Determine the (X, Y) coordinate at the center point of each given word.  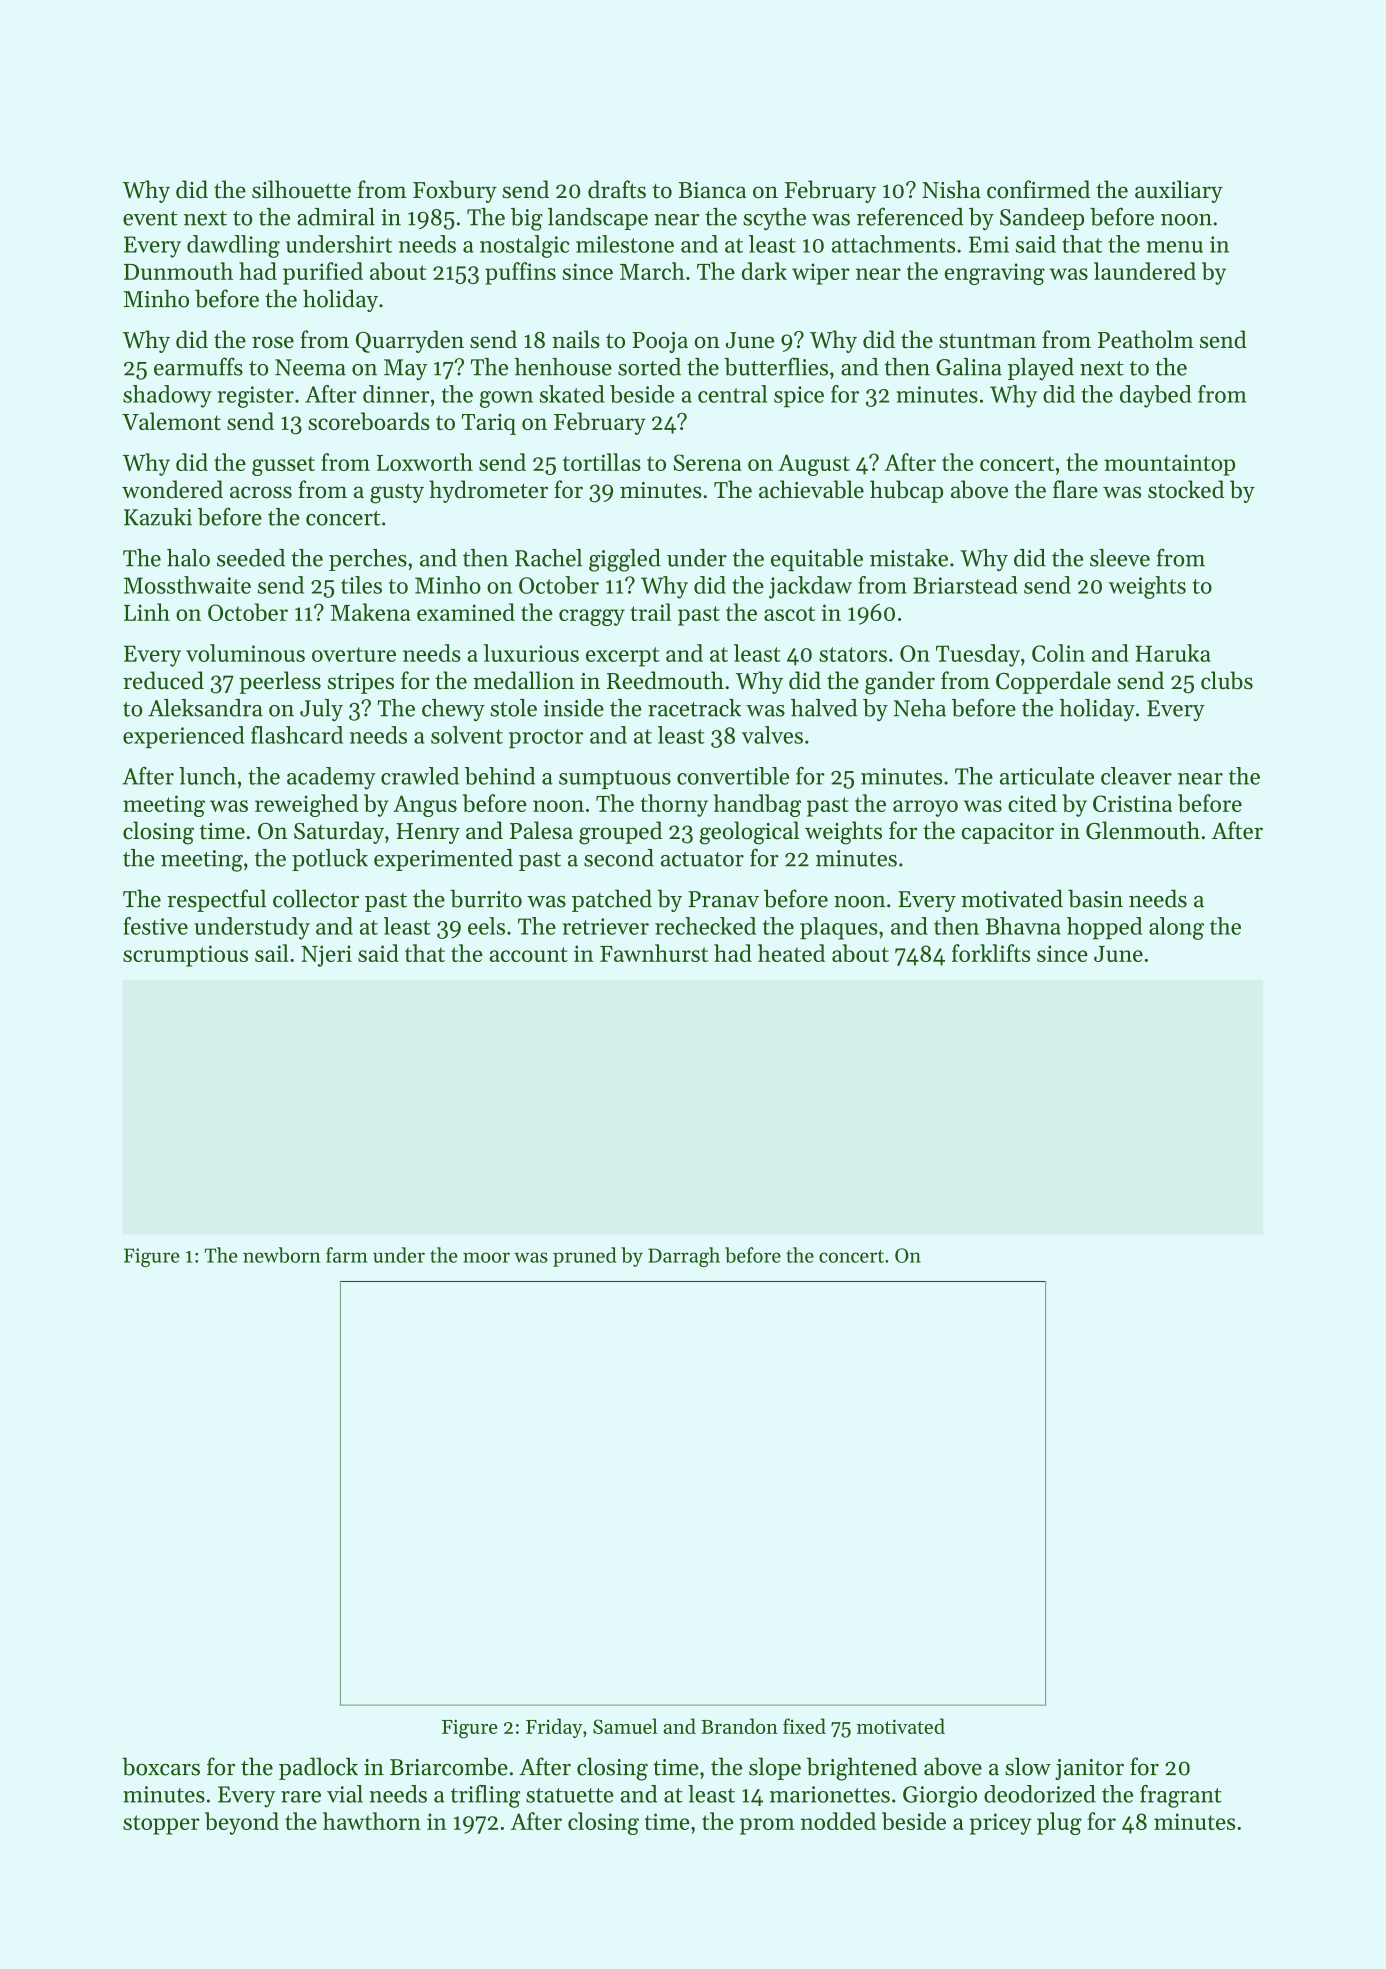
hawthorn (372, 1821)
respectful (216, 900)
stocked (1186, 489)
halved (824, 708)
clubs (1227, 680)
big (527, 219)
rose (273, 342)
